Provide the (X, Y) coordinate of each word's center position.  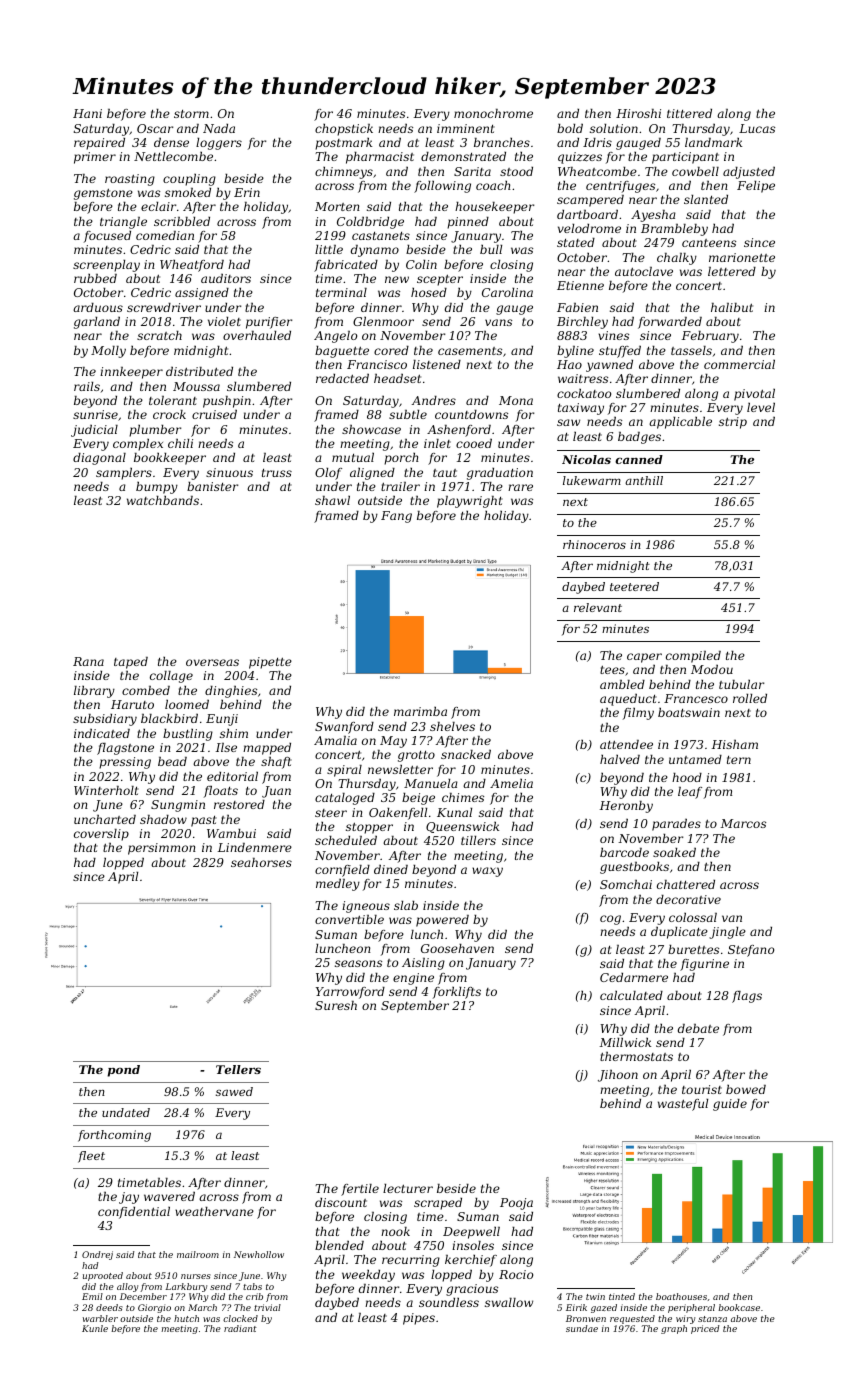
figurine (704, 965)
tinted (622, 1296)
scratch (159, 335)
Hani (87, 113)
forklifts (457, 993)
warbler (100, 1318)
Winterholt (106, 790)
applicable (680, 423)
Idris (597, 142)
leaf (690, 793)
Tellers (238, 1069)
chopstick (344, 130)
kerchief (471, 1261)
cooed (474, 443)
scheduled (346, 840)
